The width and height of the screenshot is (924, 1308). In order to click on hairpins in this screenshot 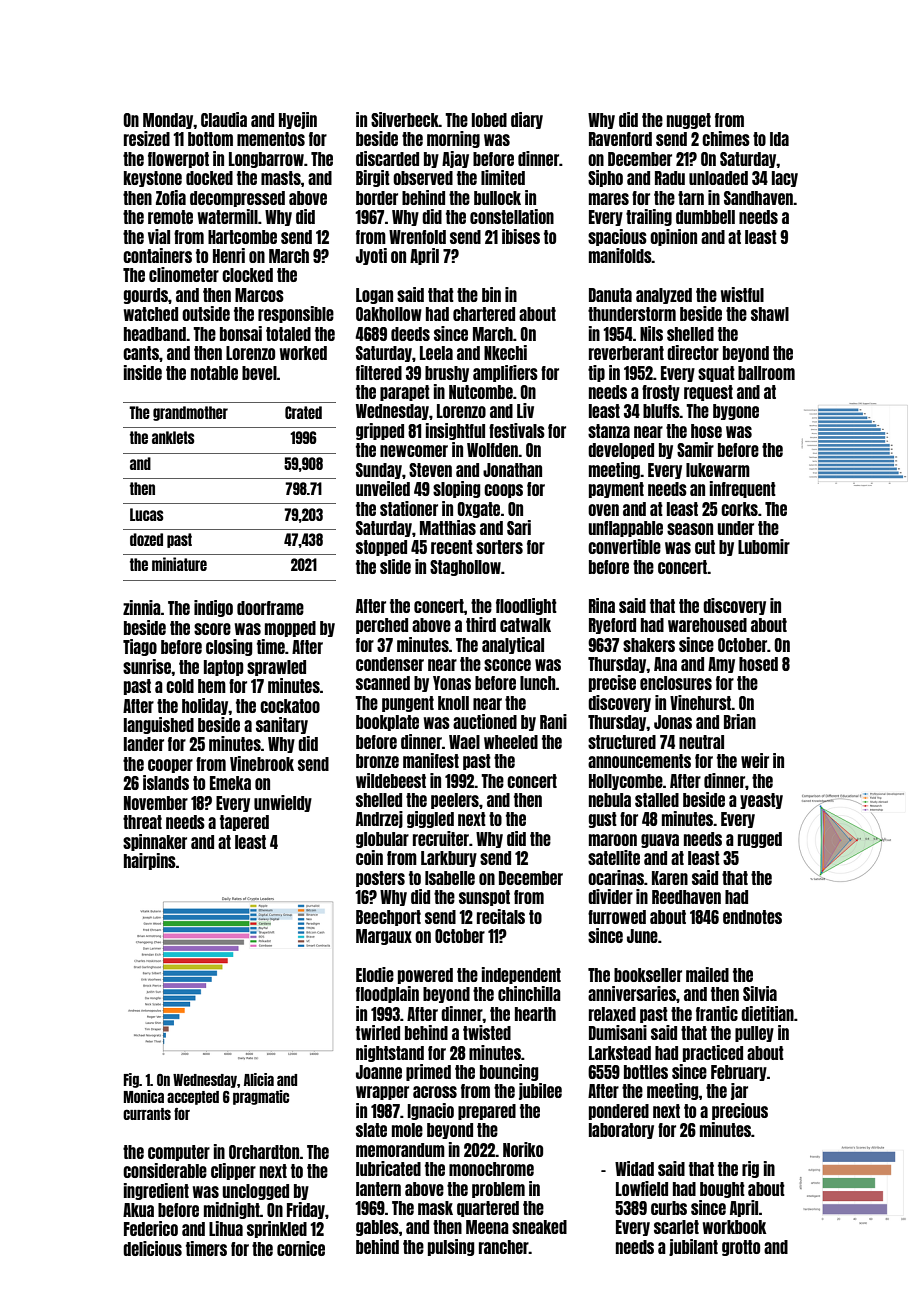, I will do `click(150, 861)`.
